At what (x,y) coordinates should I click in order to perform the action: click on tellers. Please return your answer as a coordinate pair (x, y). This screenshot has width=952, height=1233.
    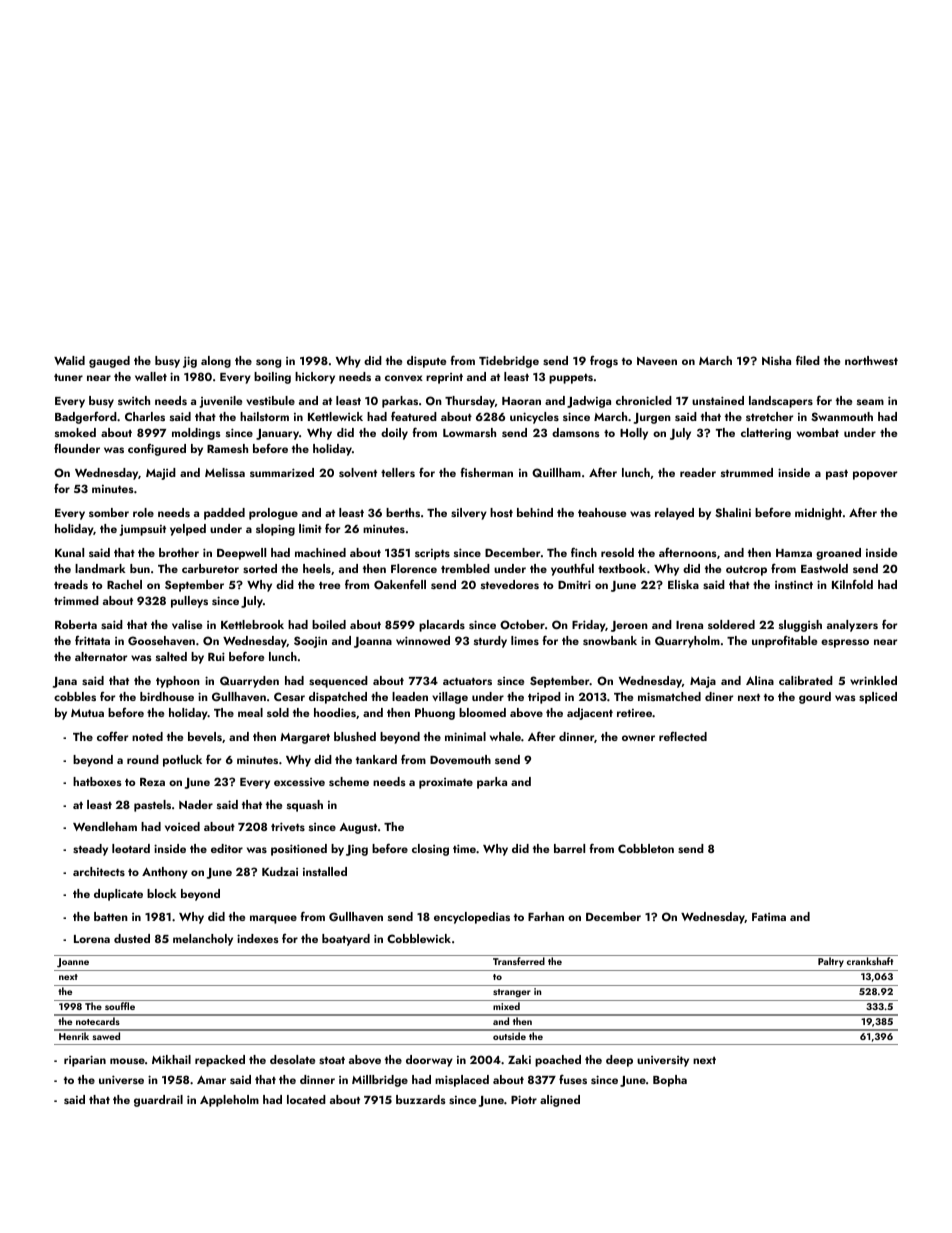
    Looking at the image, I should click on (398, 472).
